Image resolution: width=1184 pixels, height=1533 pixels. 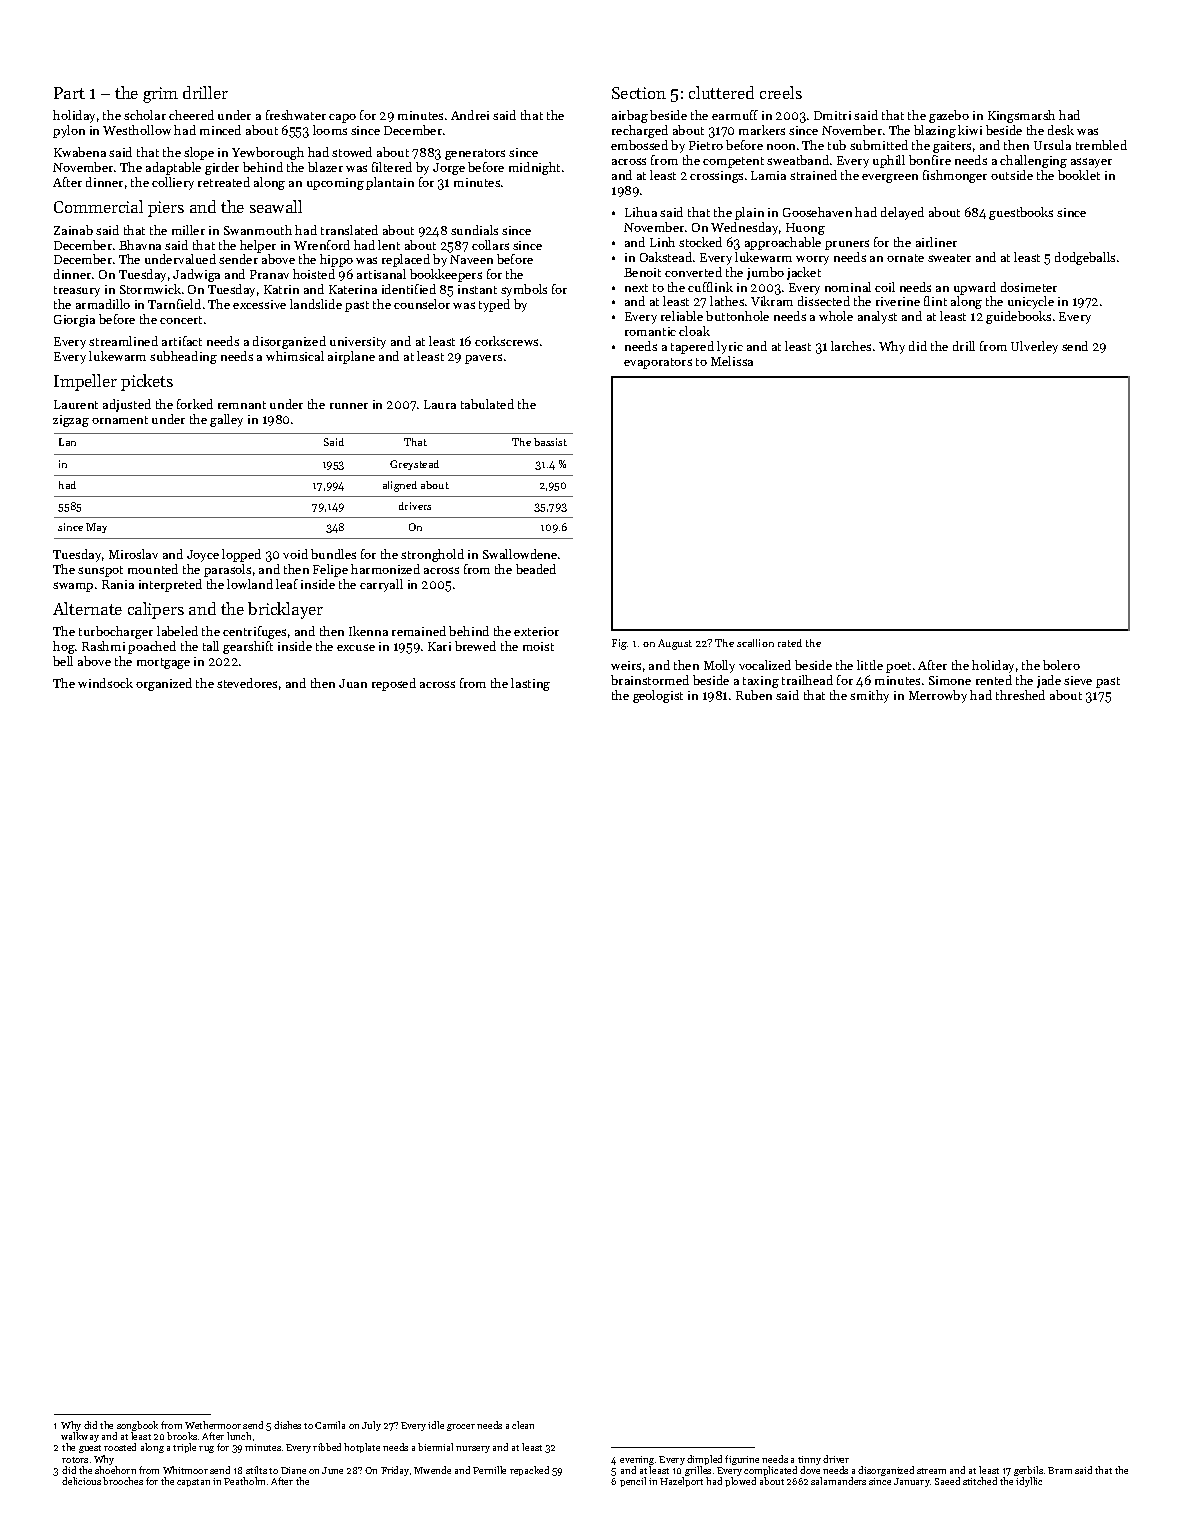 What do you see at coordinates (81, 1481) in the document?
I see `delicious` at bounding box center [81, 1481].
